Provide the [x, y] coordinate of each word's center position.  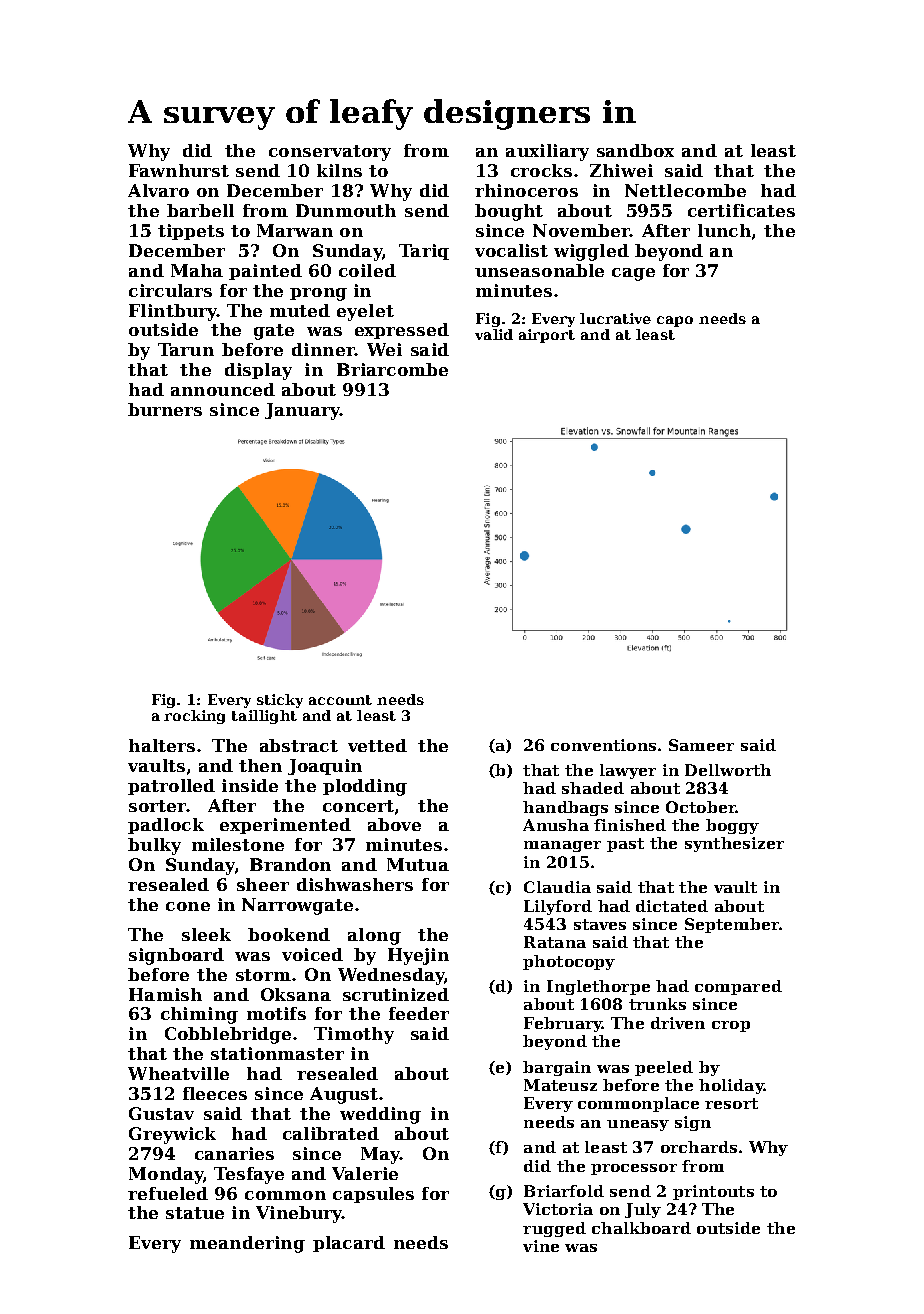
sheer [263, 884]
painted [265, 272]
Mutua [418, 864]
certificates [741, 210]
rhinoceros [526, 190]
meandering [247, 1244]
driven [678, 1023]
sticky [280, 701]
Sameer [701, 745]
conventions [603, 745]
